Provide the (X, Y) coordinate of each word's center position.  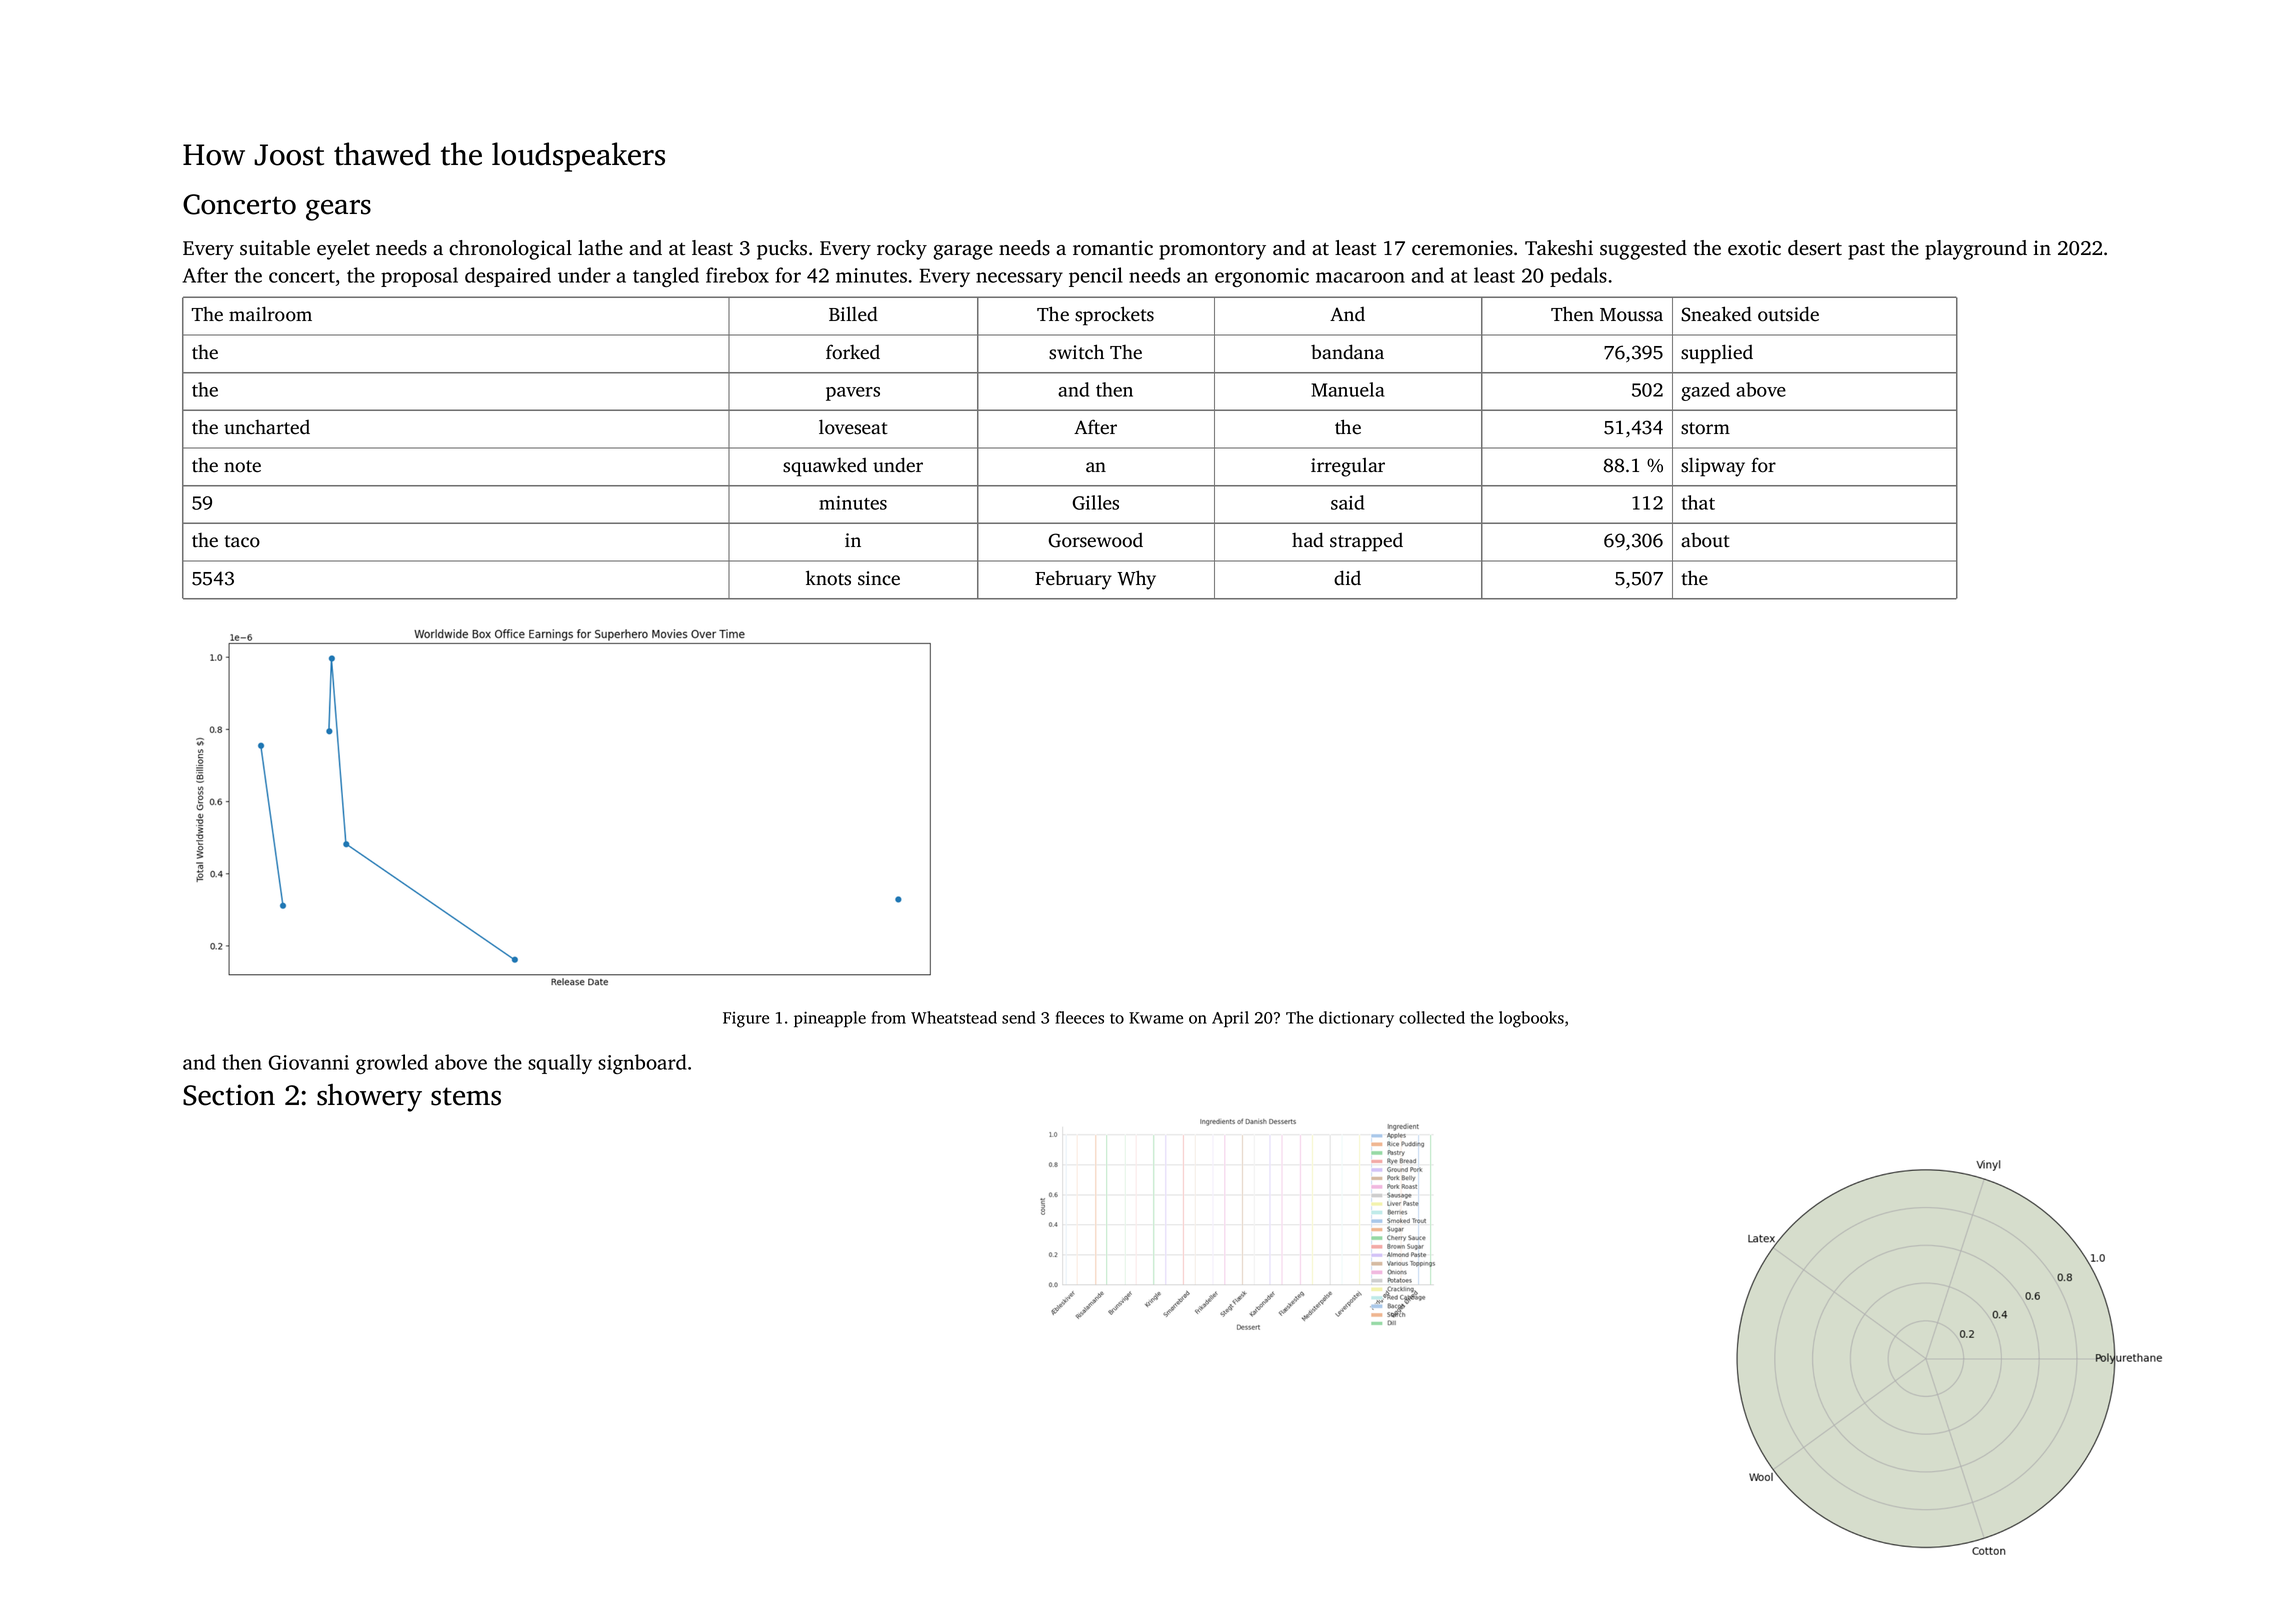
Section (229, 1095)
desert (1815, 248)
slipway (1713, 467)
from (889, 1017)
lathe (600, 248)
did (1347, 577)
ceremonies (1462, 248)
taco (242, 541)
